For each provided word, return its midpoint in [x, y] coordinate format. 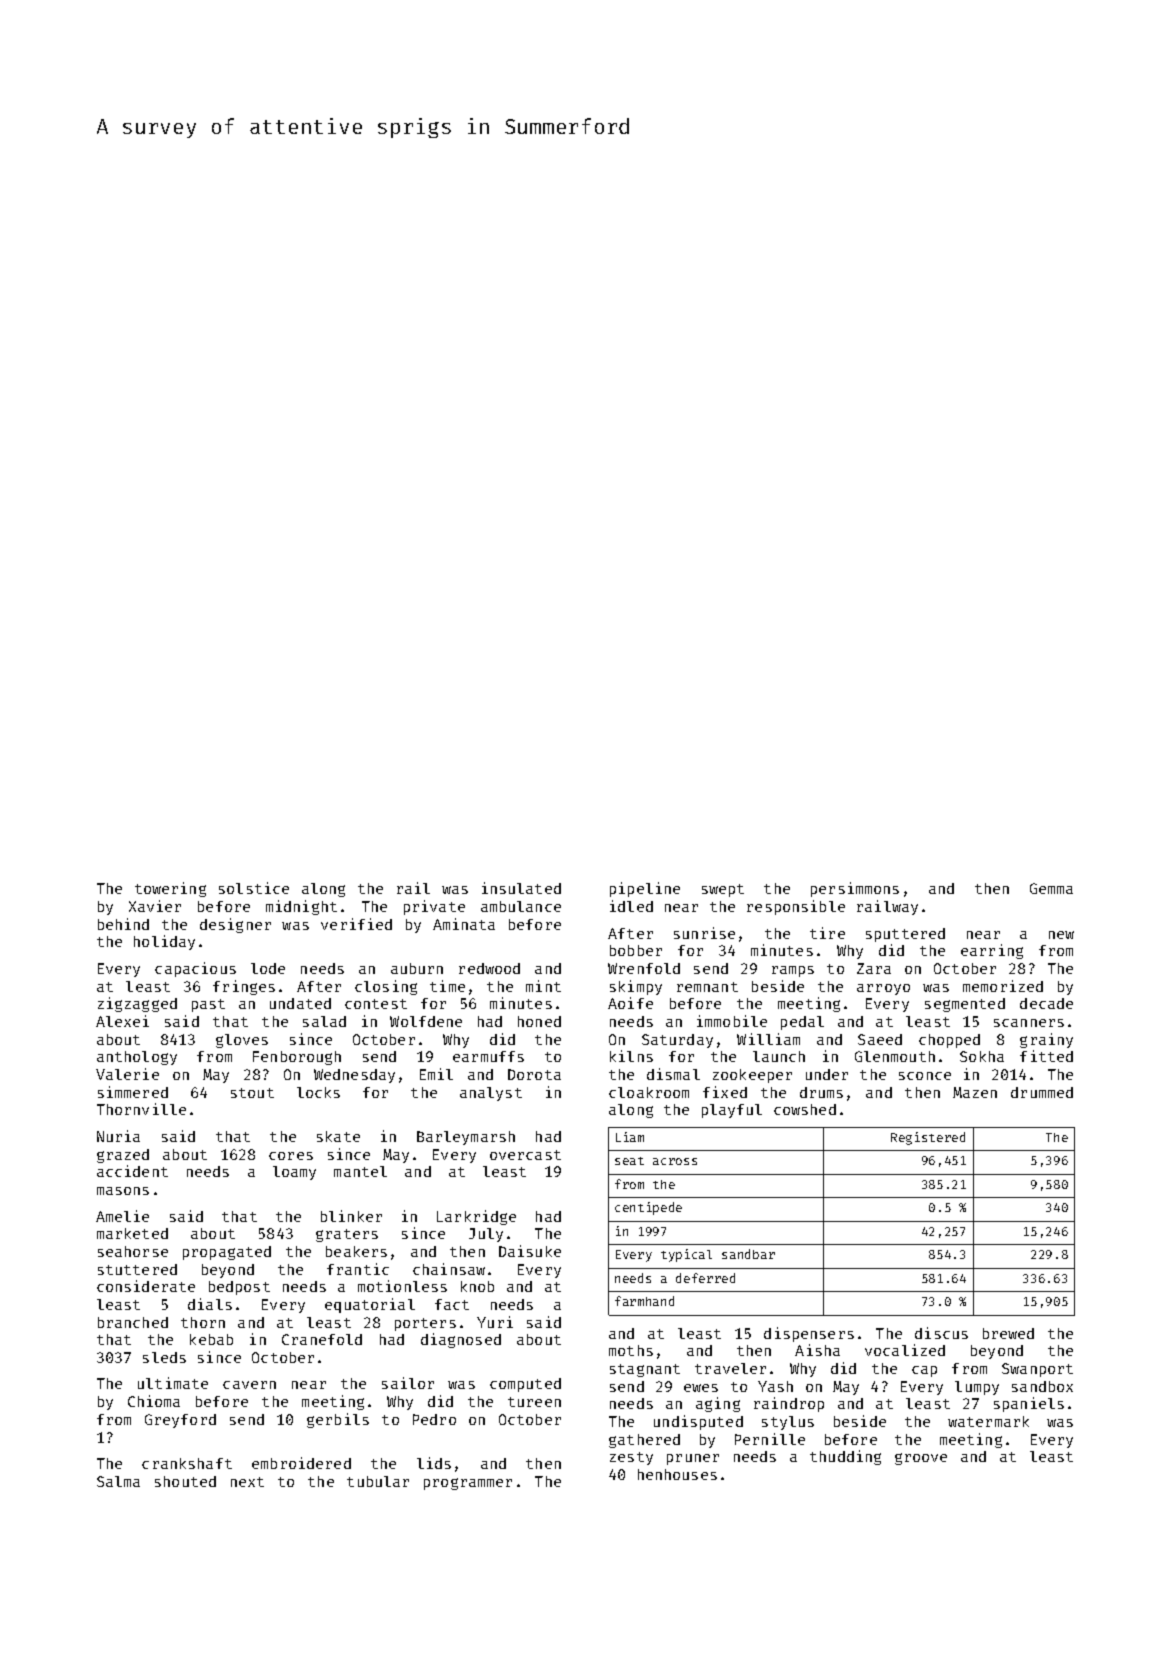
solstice [254, 888]
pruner [693, 1459]
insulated [521, 888]
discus [941, 1333]
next [247, 1482]
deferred [705, 1278]
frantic [358, 1269]
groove [921, 1459]
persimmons [855, 889]
